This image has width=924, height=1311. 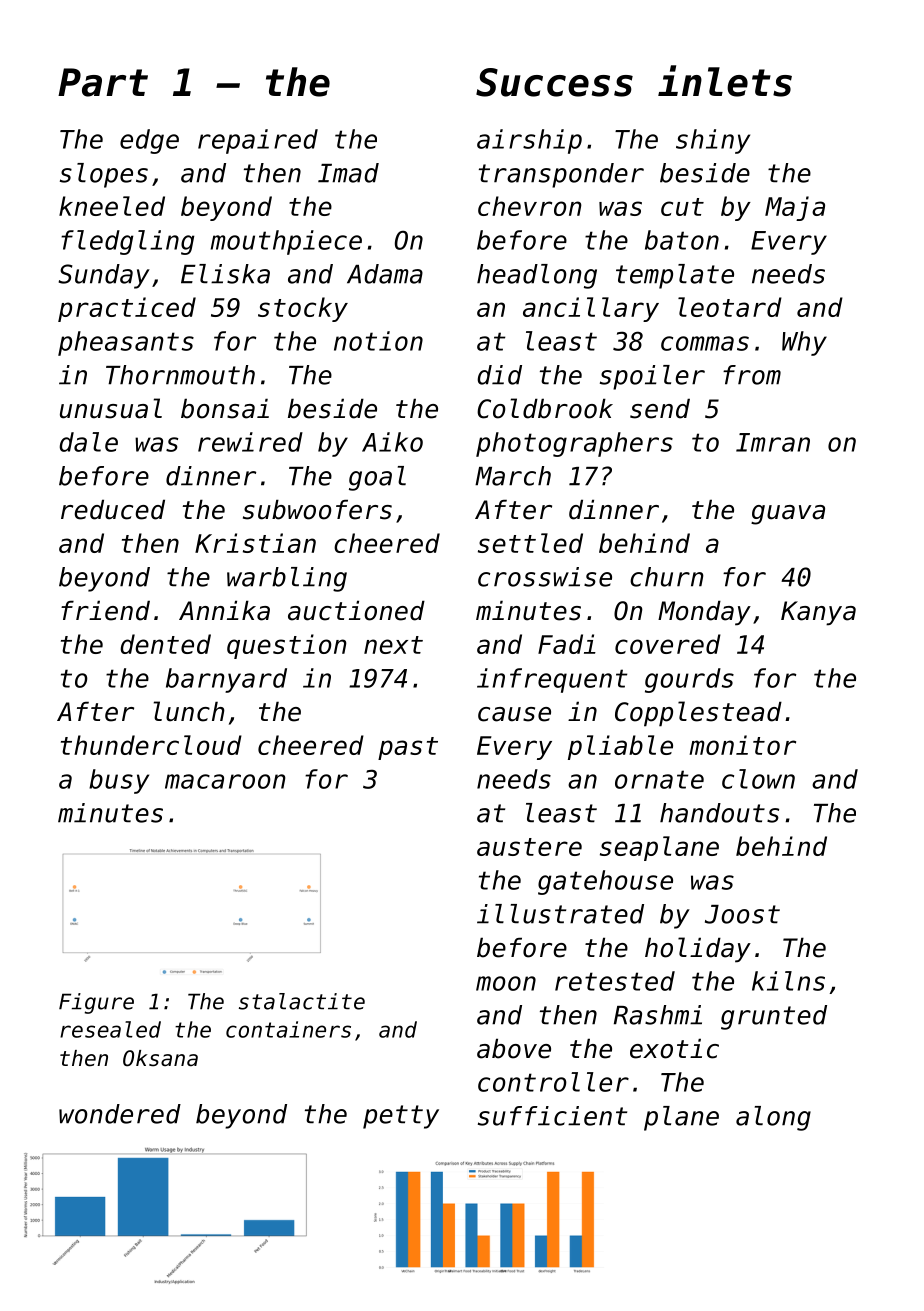 What do you see at coordinates (698, 714) in the image?
I see `Copplestead` at bounding box center [698, 714].
